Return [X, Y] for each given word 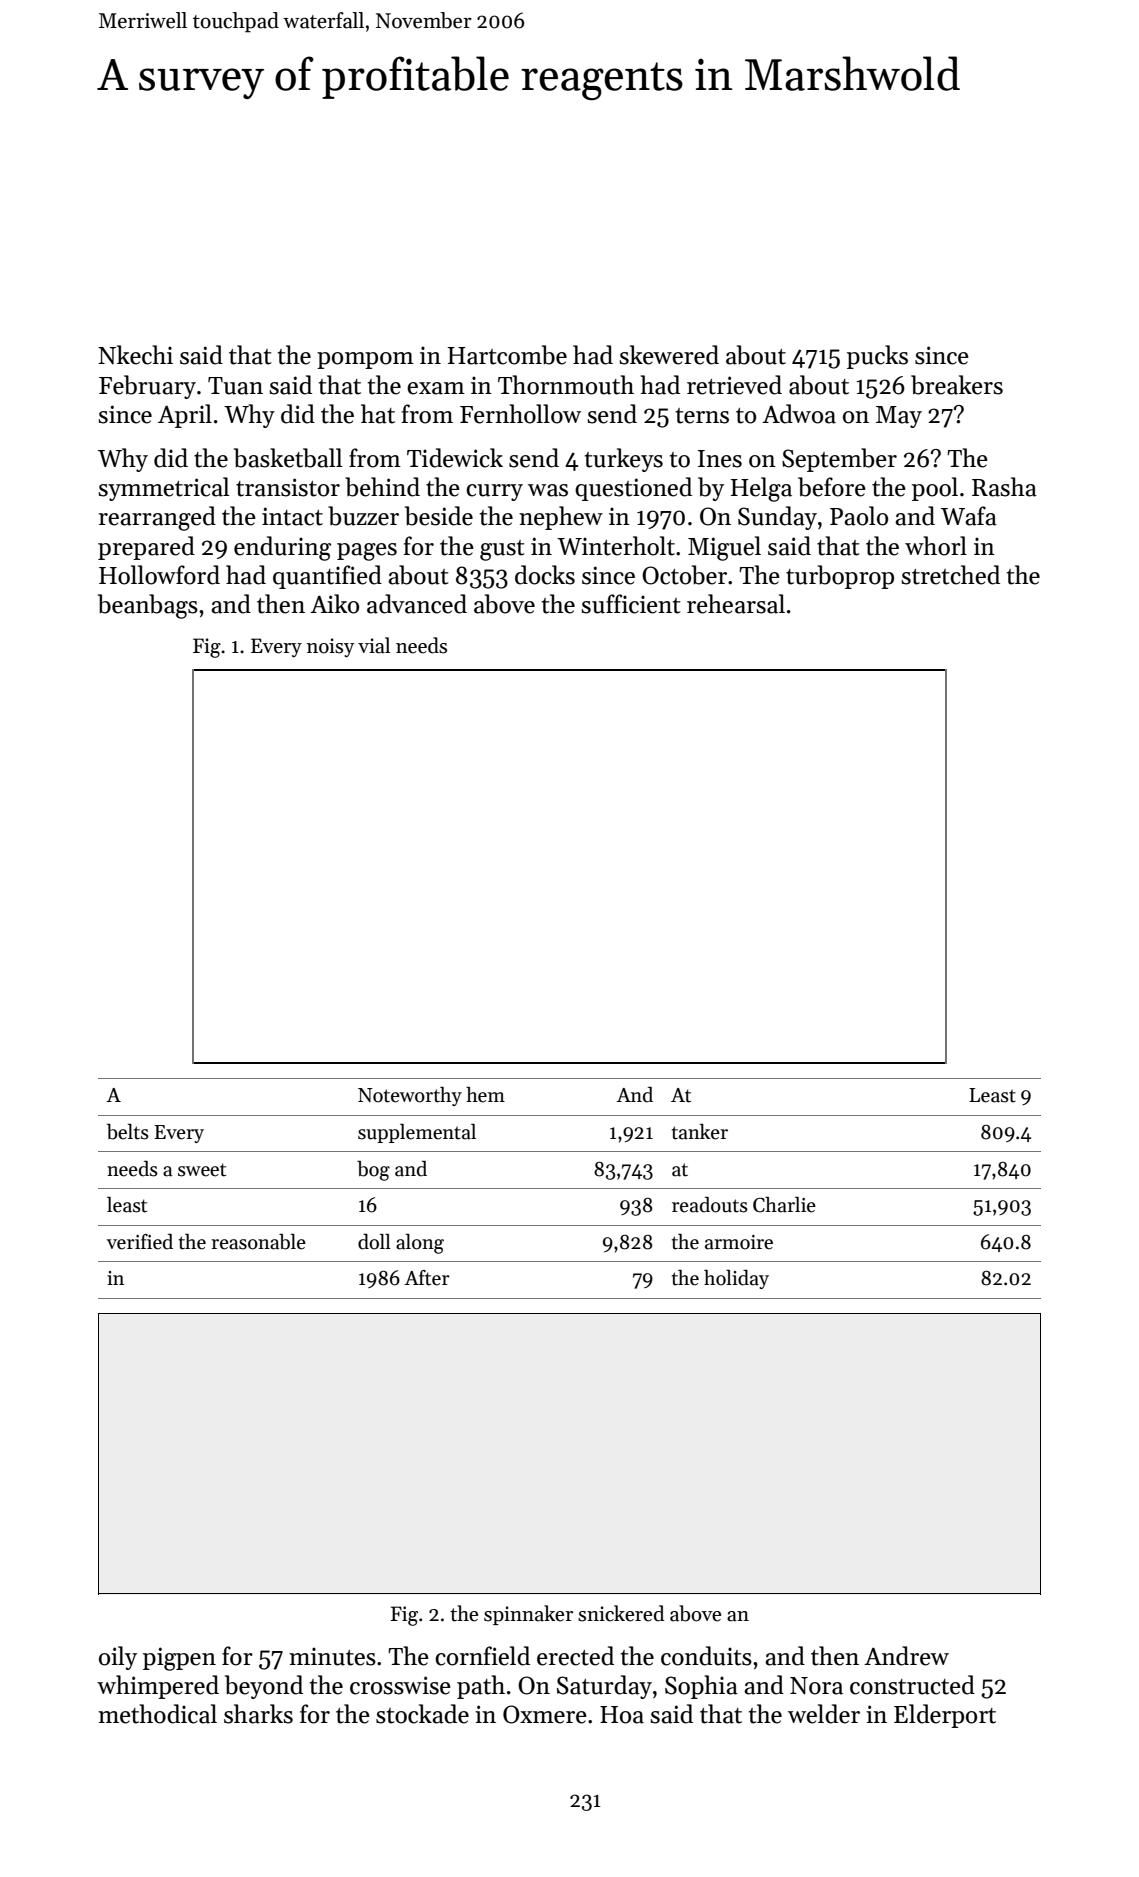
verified [140, 1242]
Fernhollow [520, 414]
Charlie [784, 1205]
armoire [739, 1242]
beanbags [148, 606]
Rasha [1004, 487]
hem [485, 1095]
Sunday [777, 518]
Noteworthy [410, 1096]
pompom [365, 360]
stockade [422, 1714]
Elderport [945, 1716]
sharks [258, 1714]
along [420, 1244]
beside [439, 516]
